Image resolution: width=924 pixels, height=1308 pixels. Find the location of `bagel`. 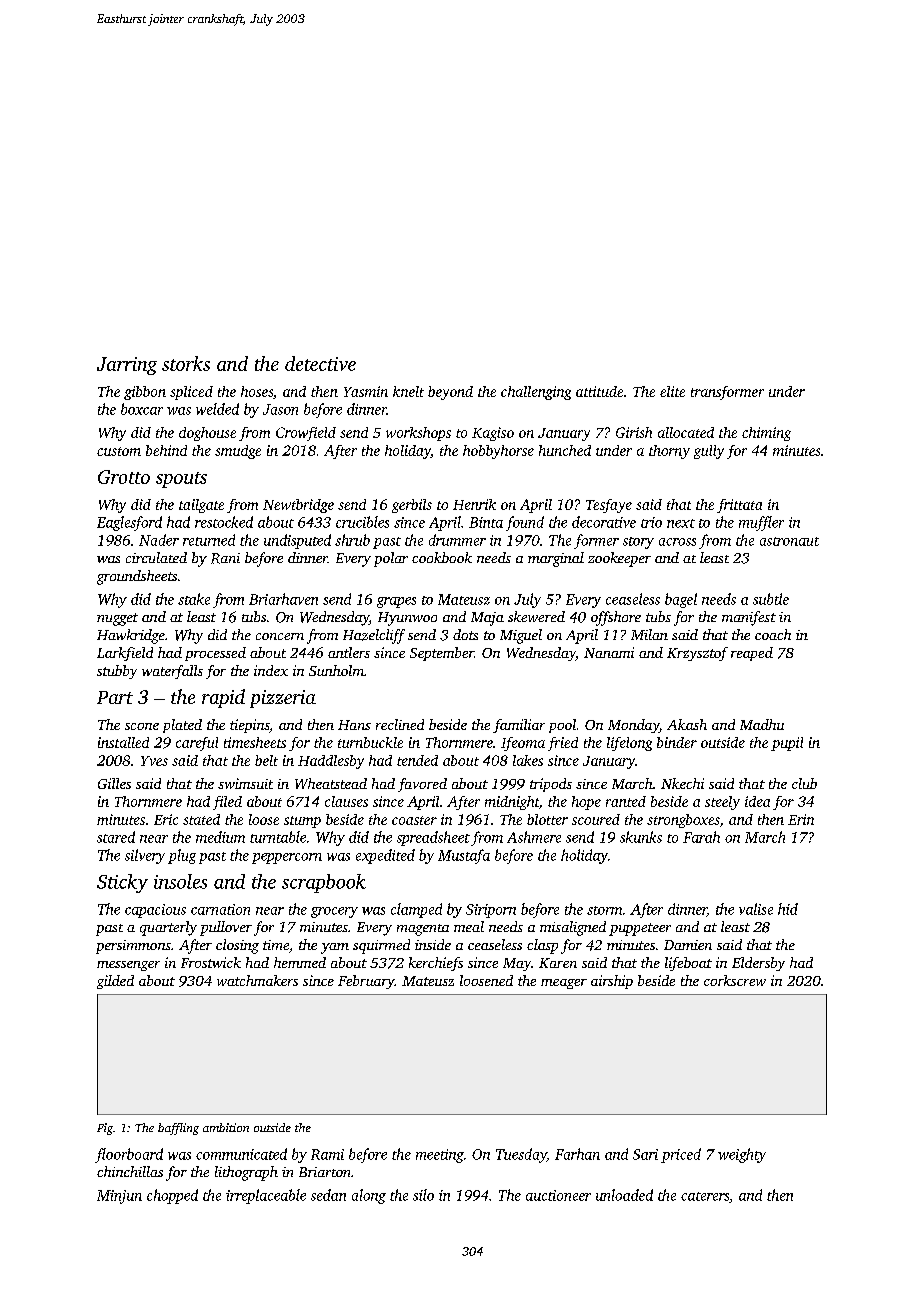

bagel is located at coordinates (681, 600).
